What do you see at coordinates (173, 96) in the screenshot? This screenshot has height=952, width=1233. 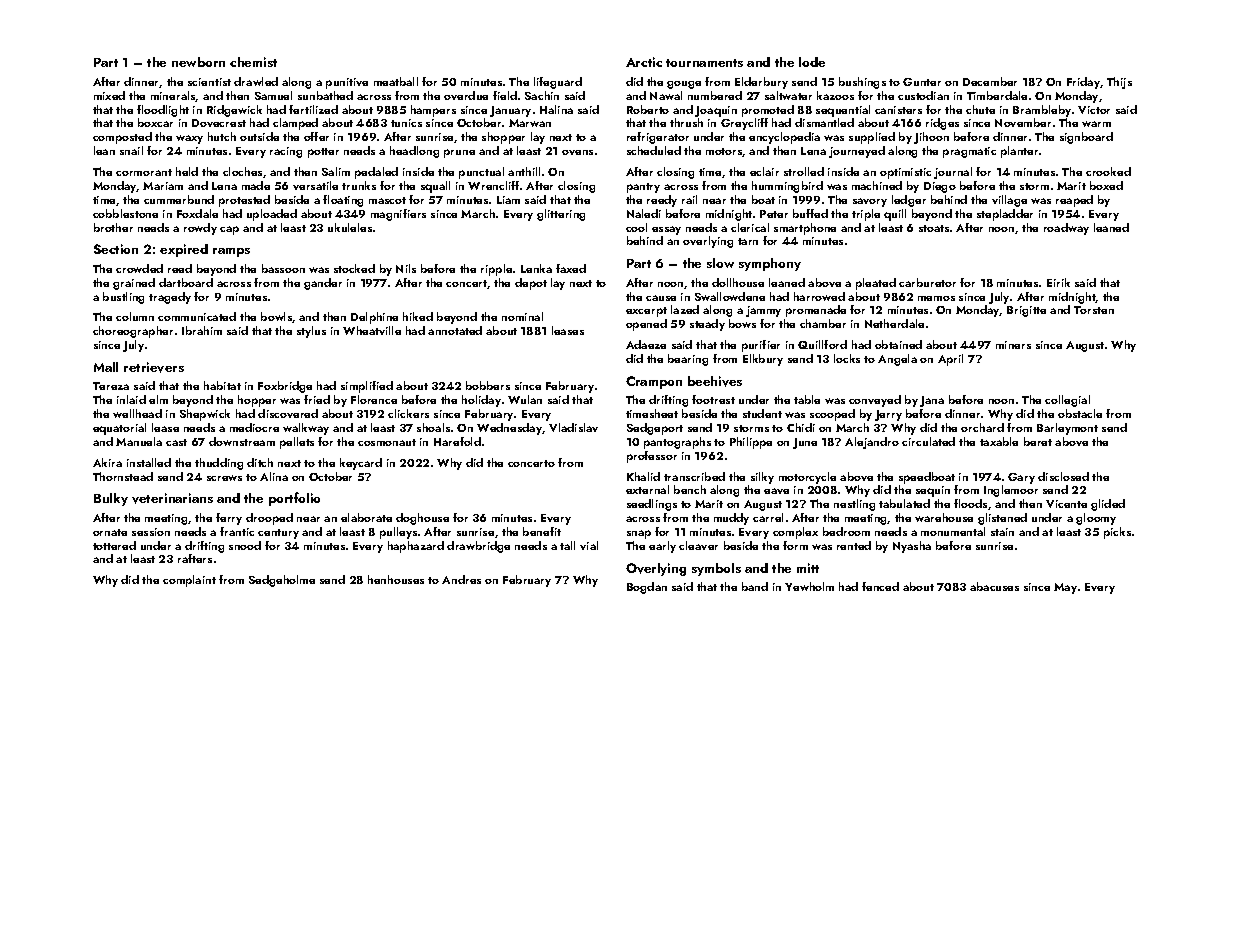 I see `minerals` at bounding box center [173, 96].
